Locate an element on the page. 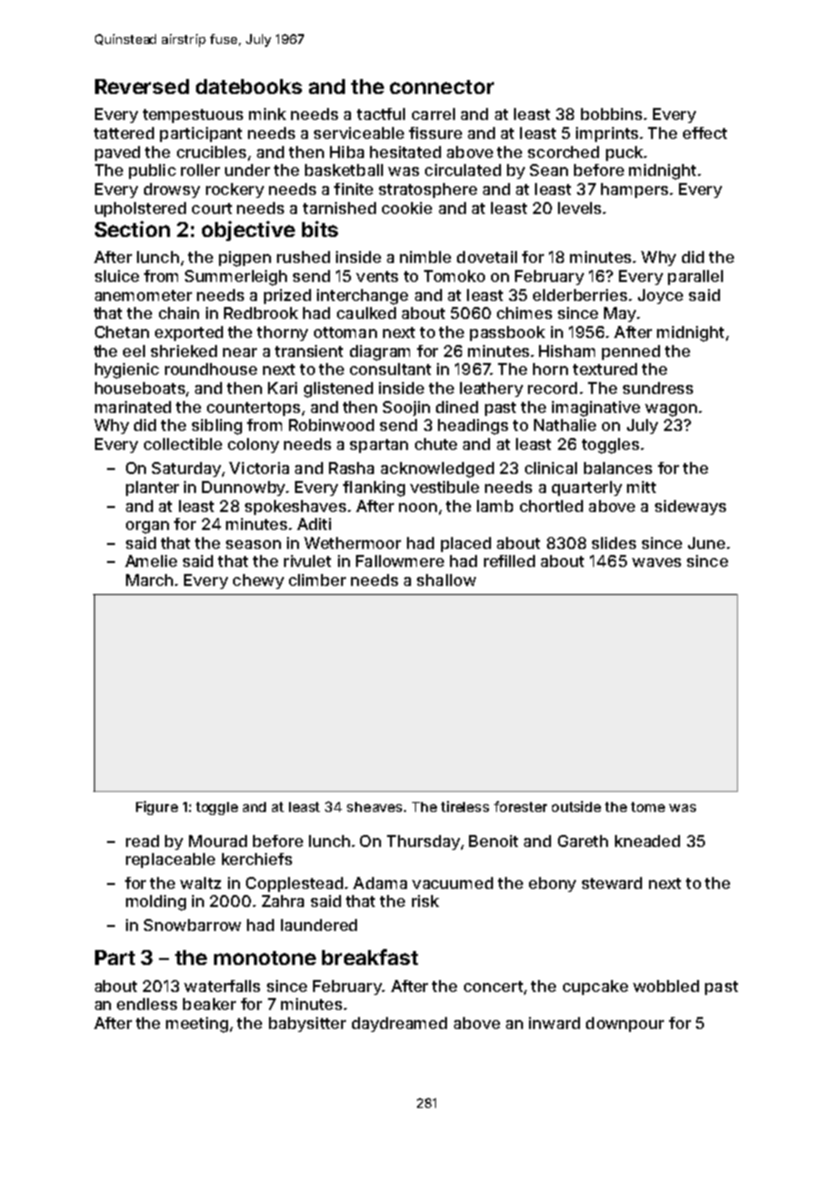 This page has height=1181, width=832. parallel is located at coordinates (695, 277).
